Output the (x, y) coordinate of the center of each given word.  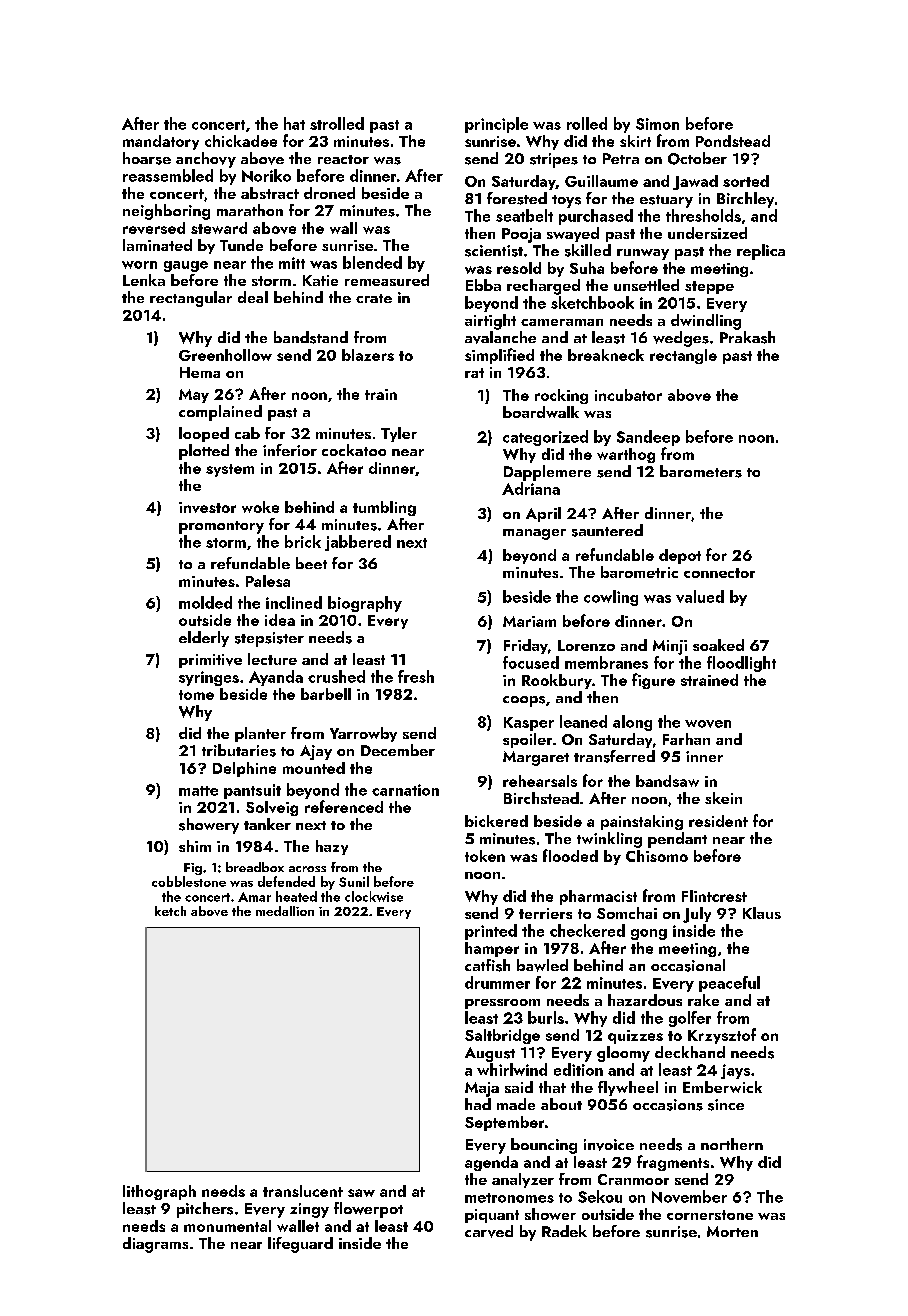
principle (496, 125)
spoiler (527, 740)
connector (719, 573)
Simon (657, 124)
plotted (204, 452)
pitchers (205, 1210)
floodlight (741, 664)
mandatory (161, 142)
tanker (267, 824)
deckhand (690, 1052)
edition (578, 1069)
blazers (368, 355)
